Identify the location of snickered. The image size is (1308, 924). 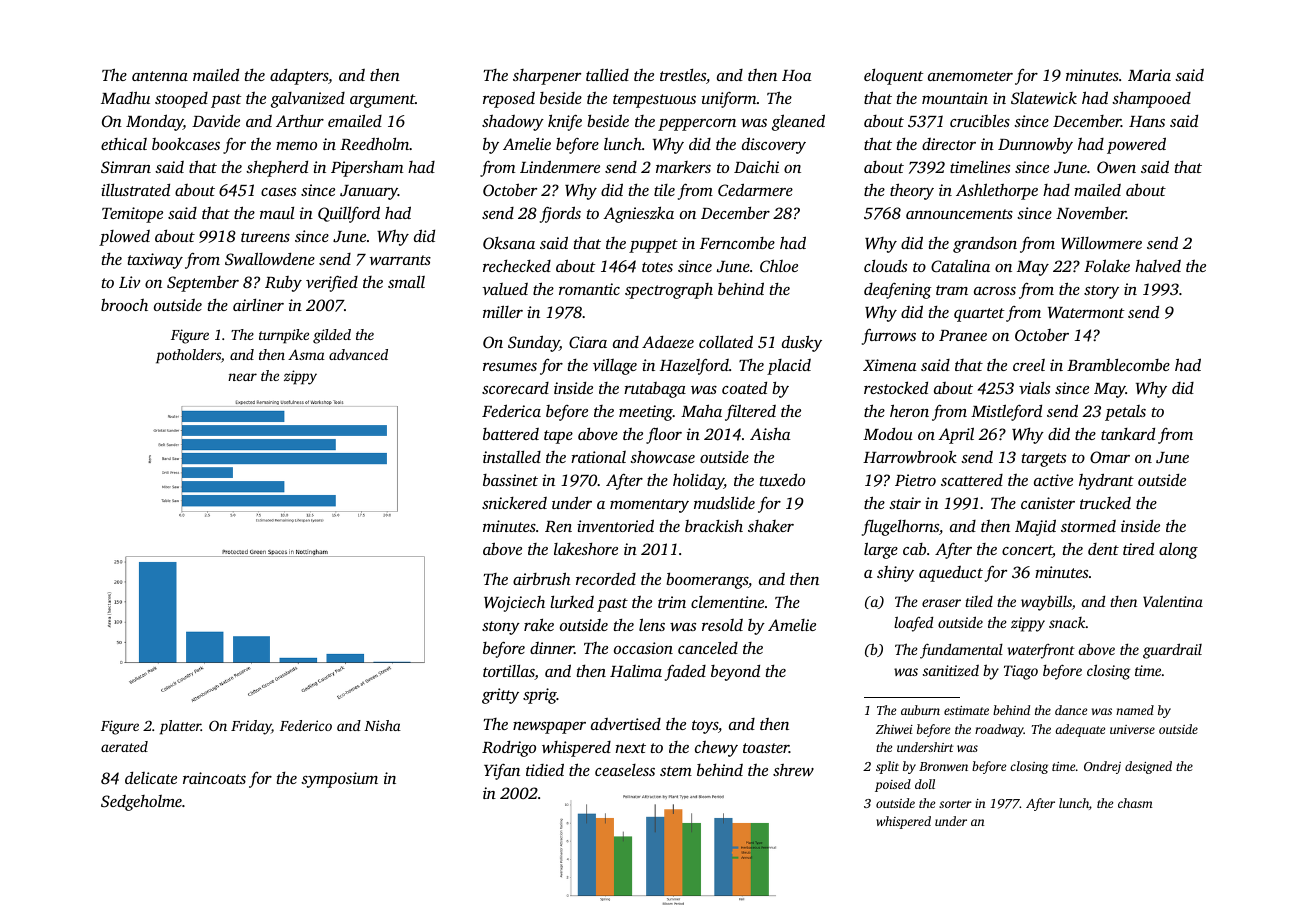
(514, 503).
